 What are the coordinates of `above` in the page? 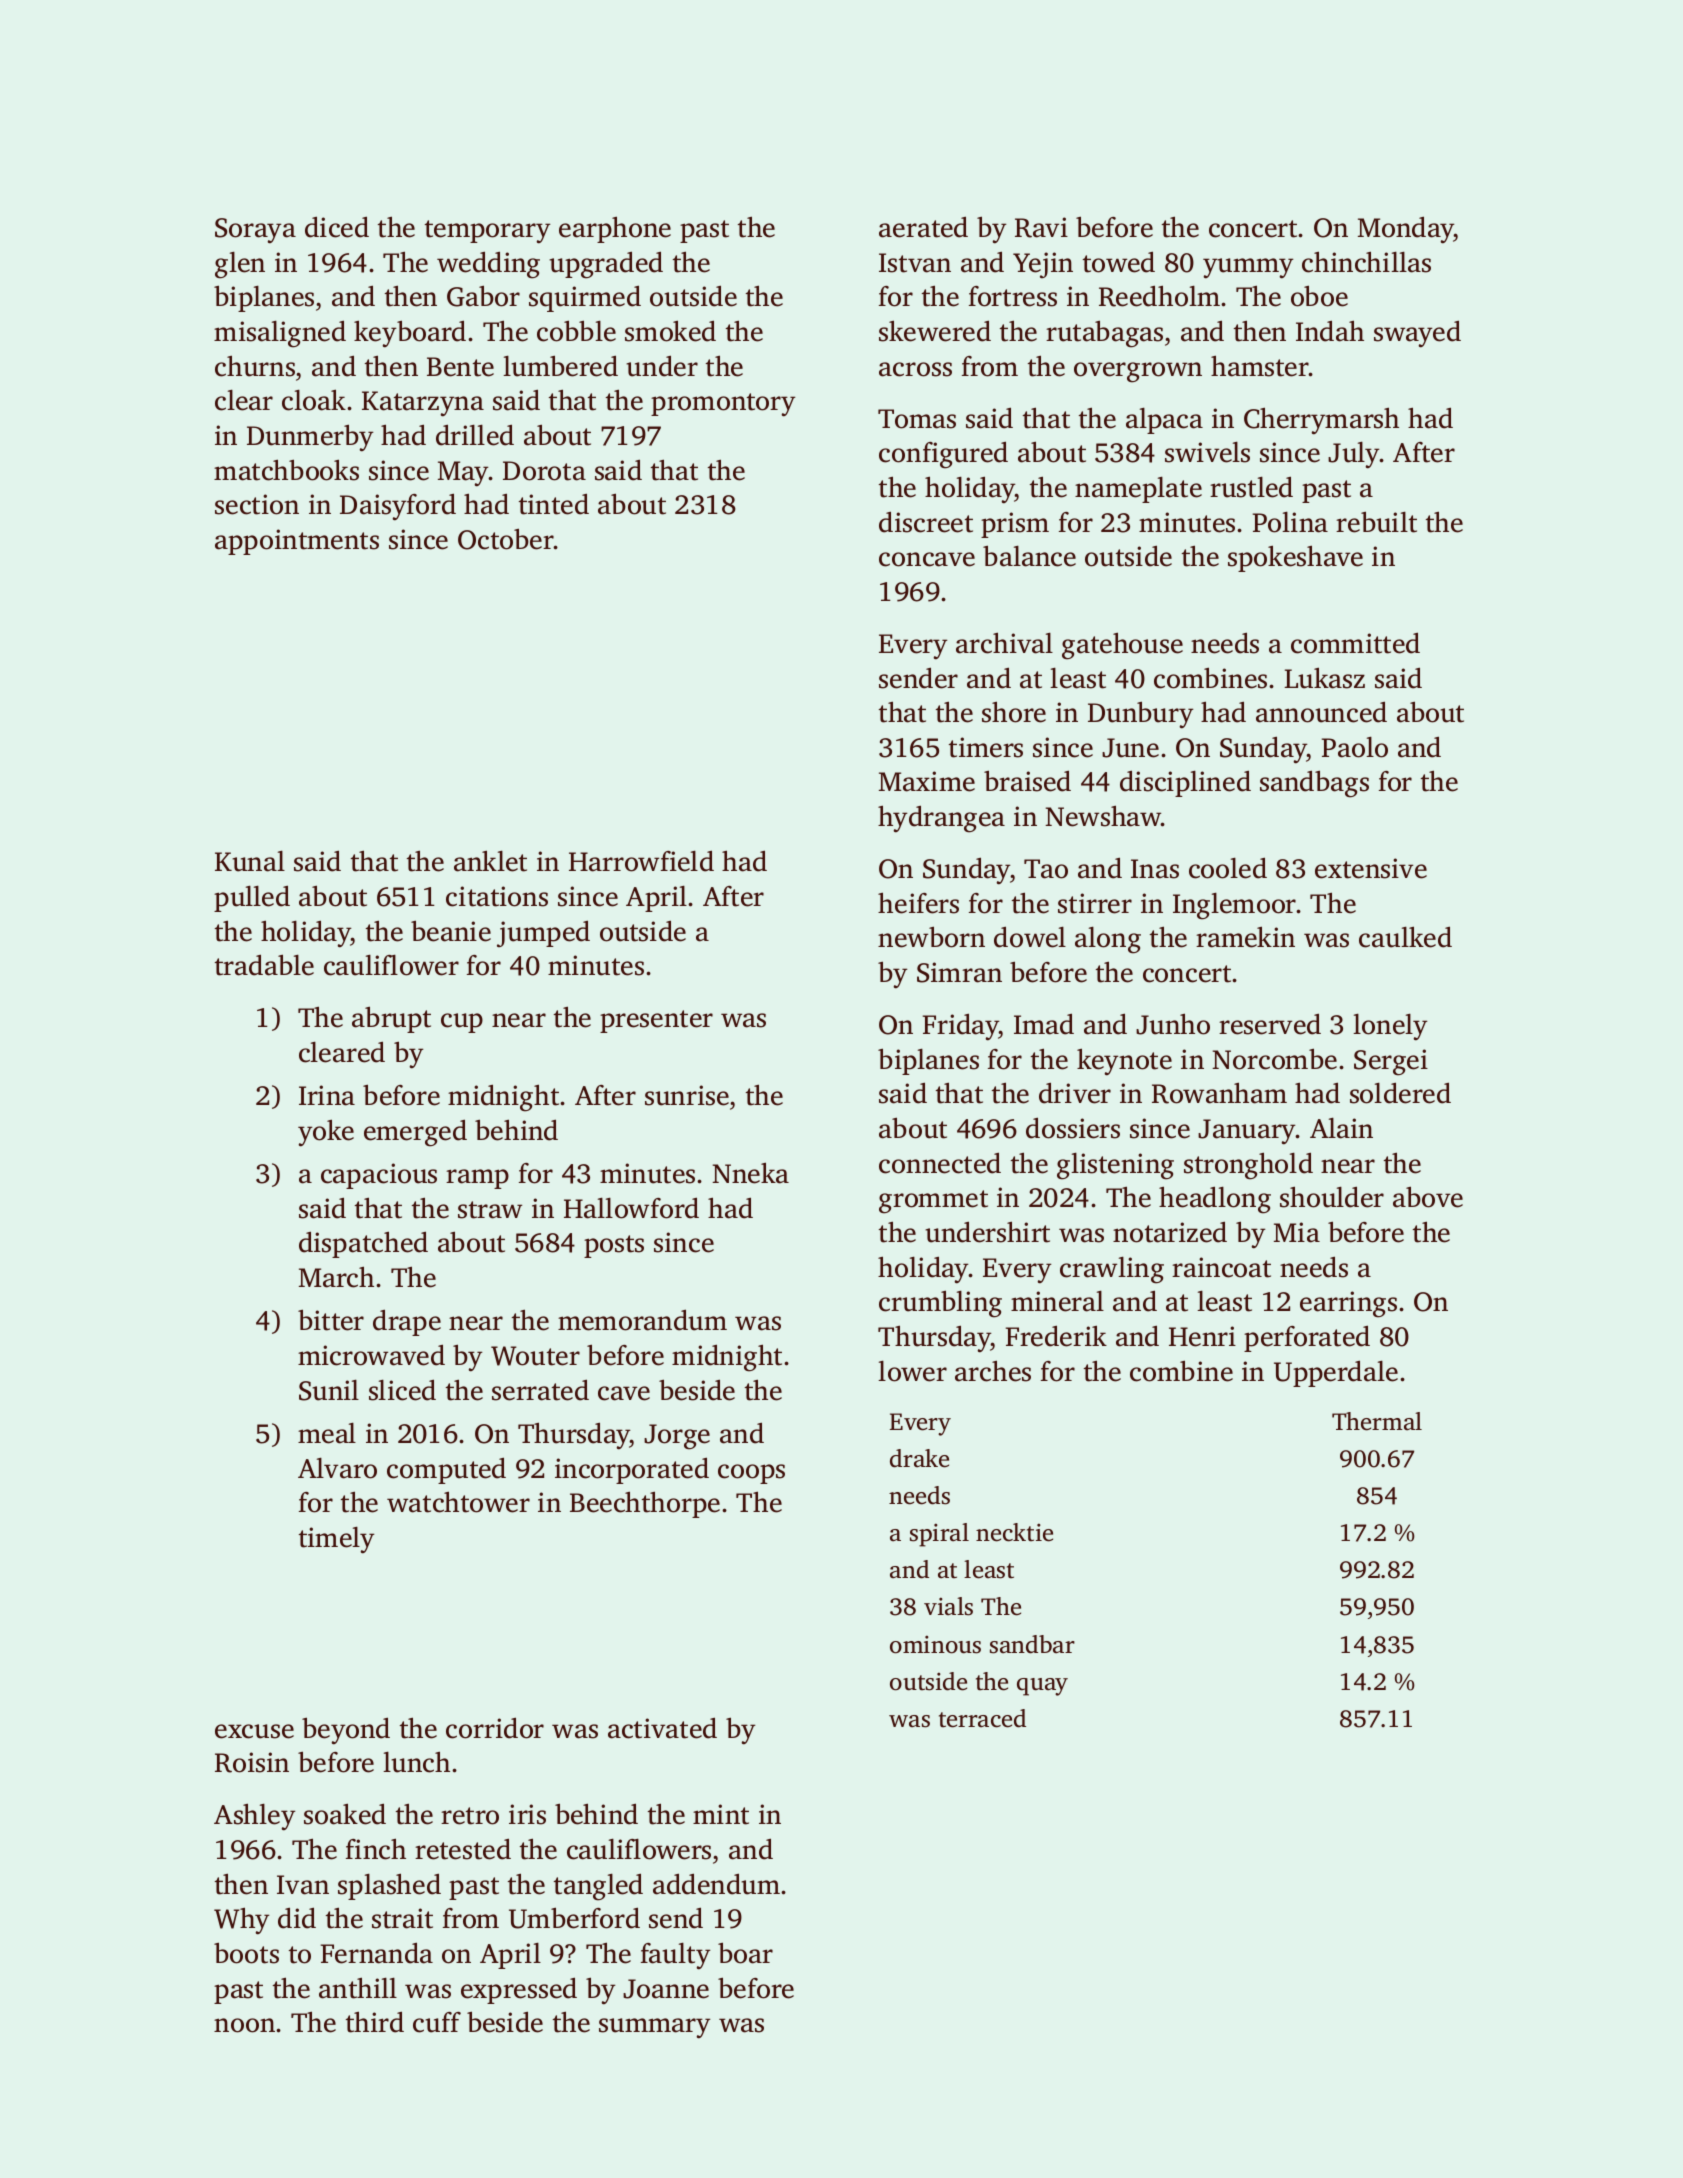 It's located at (1428, 1197).
